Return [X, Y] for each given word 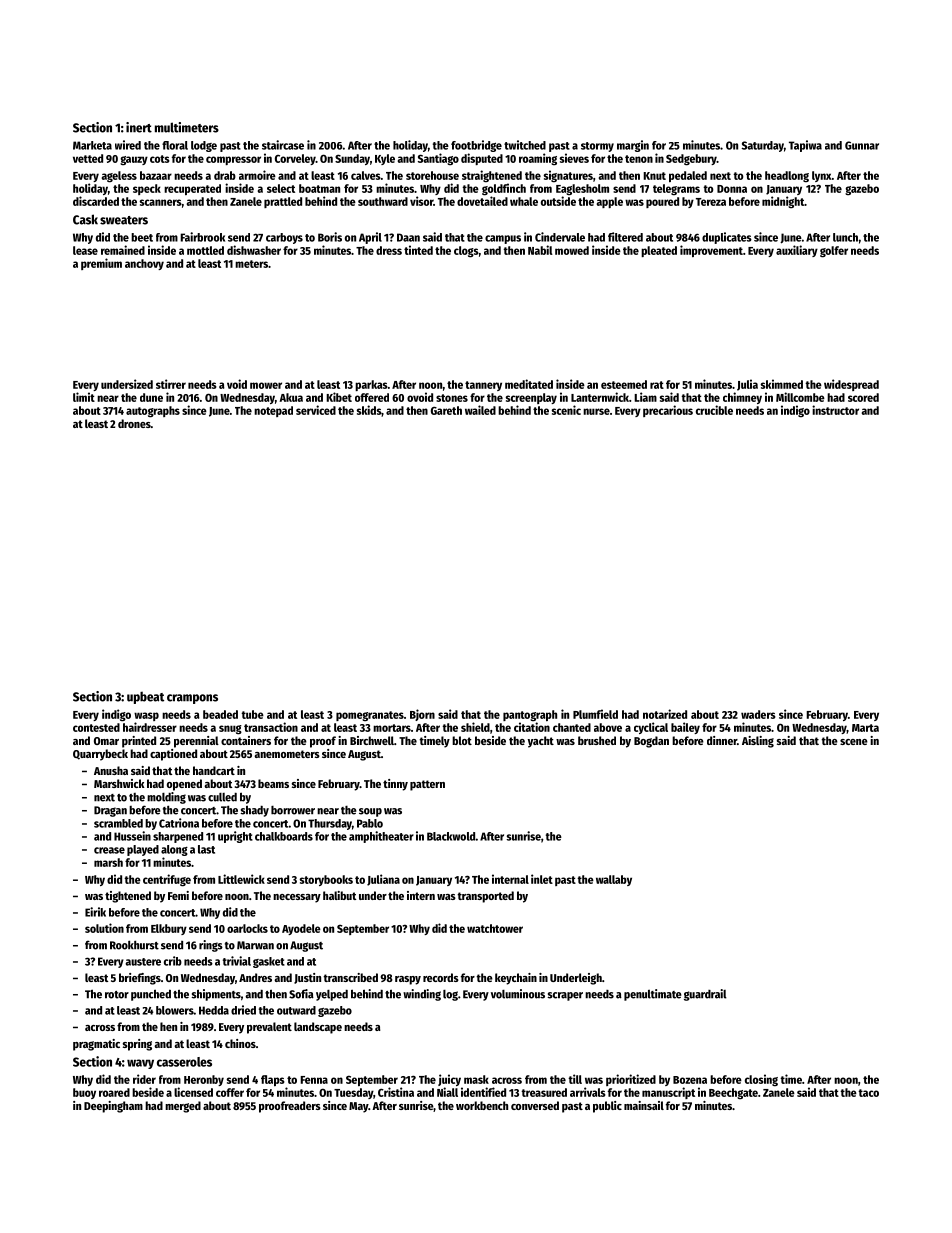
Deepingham [113, 1107]
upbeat [145, 698]
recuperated [192, 189]
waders [758, 714]
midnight [783, 202]
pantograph [530, 715]
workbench [482, 1105]
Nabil [540, 250]
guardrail [705, 995]
